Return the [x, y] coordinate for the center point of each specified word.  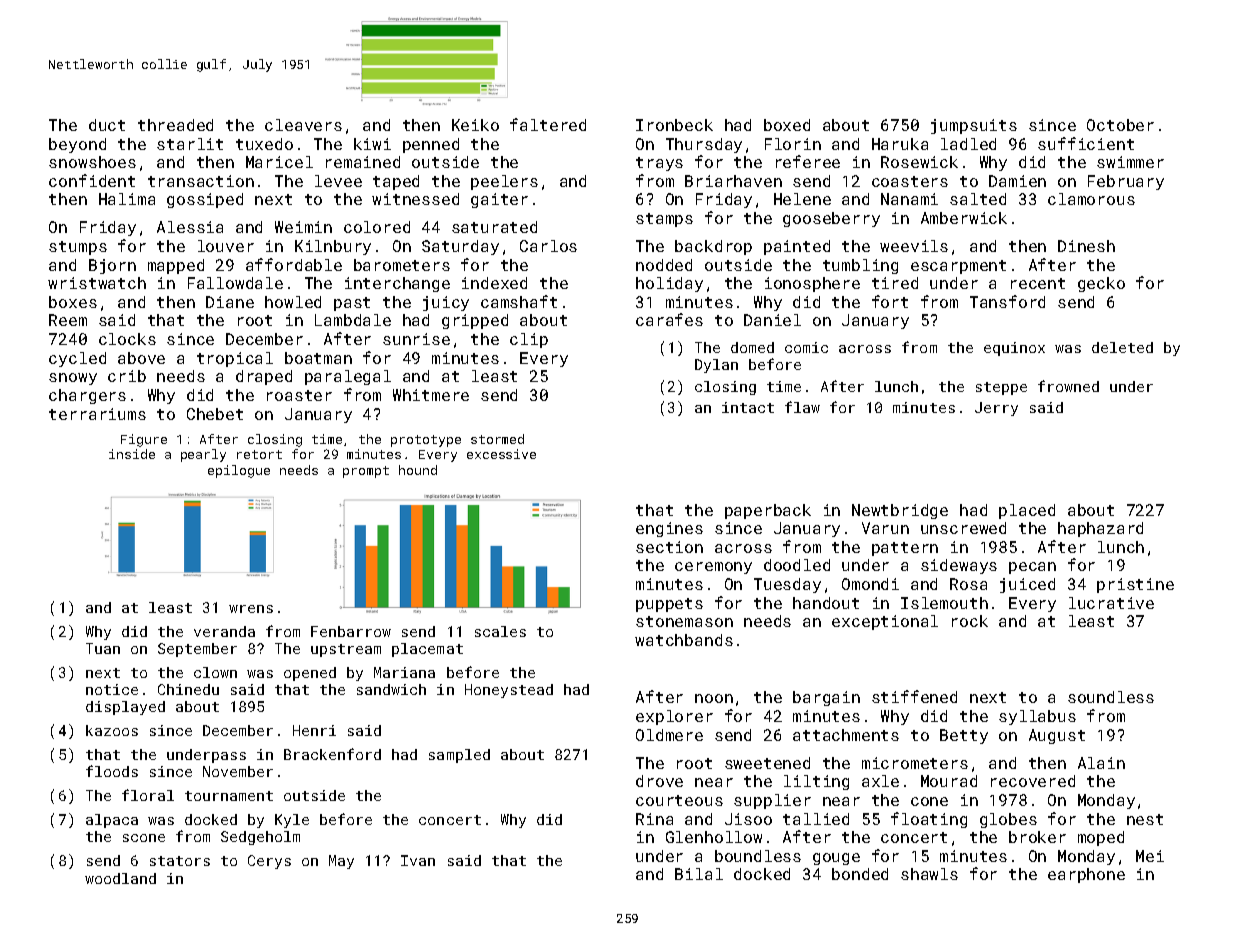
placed [1027, 511]
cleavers [303, 125]
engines [669, 529]
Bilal [699, 874]
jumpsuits [974, 126]
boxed [787, 125]
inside [132, 454]
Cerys [269, 862]
